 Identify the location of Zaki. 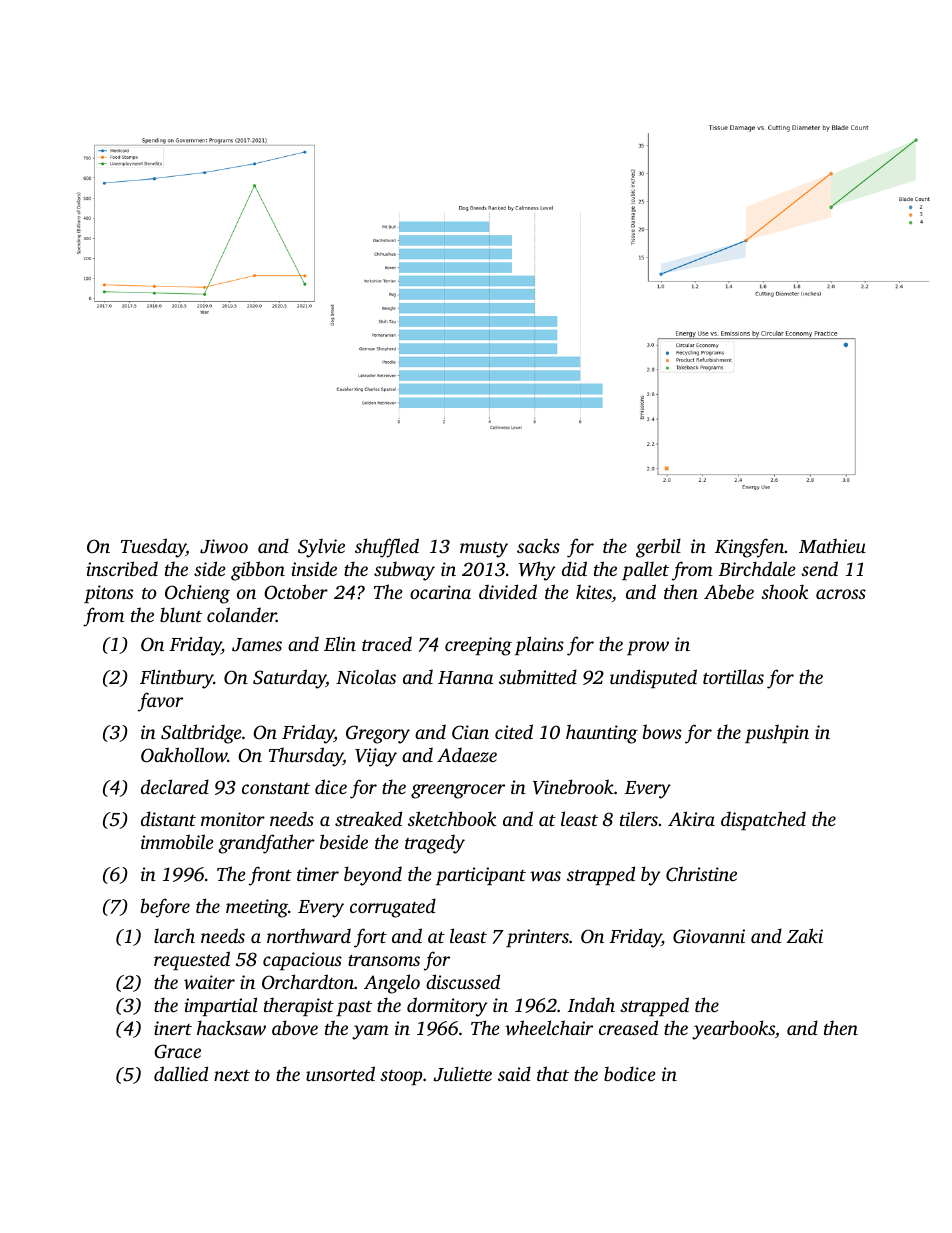
(805, 935).
